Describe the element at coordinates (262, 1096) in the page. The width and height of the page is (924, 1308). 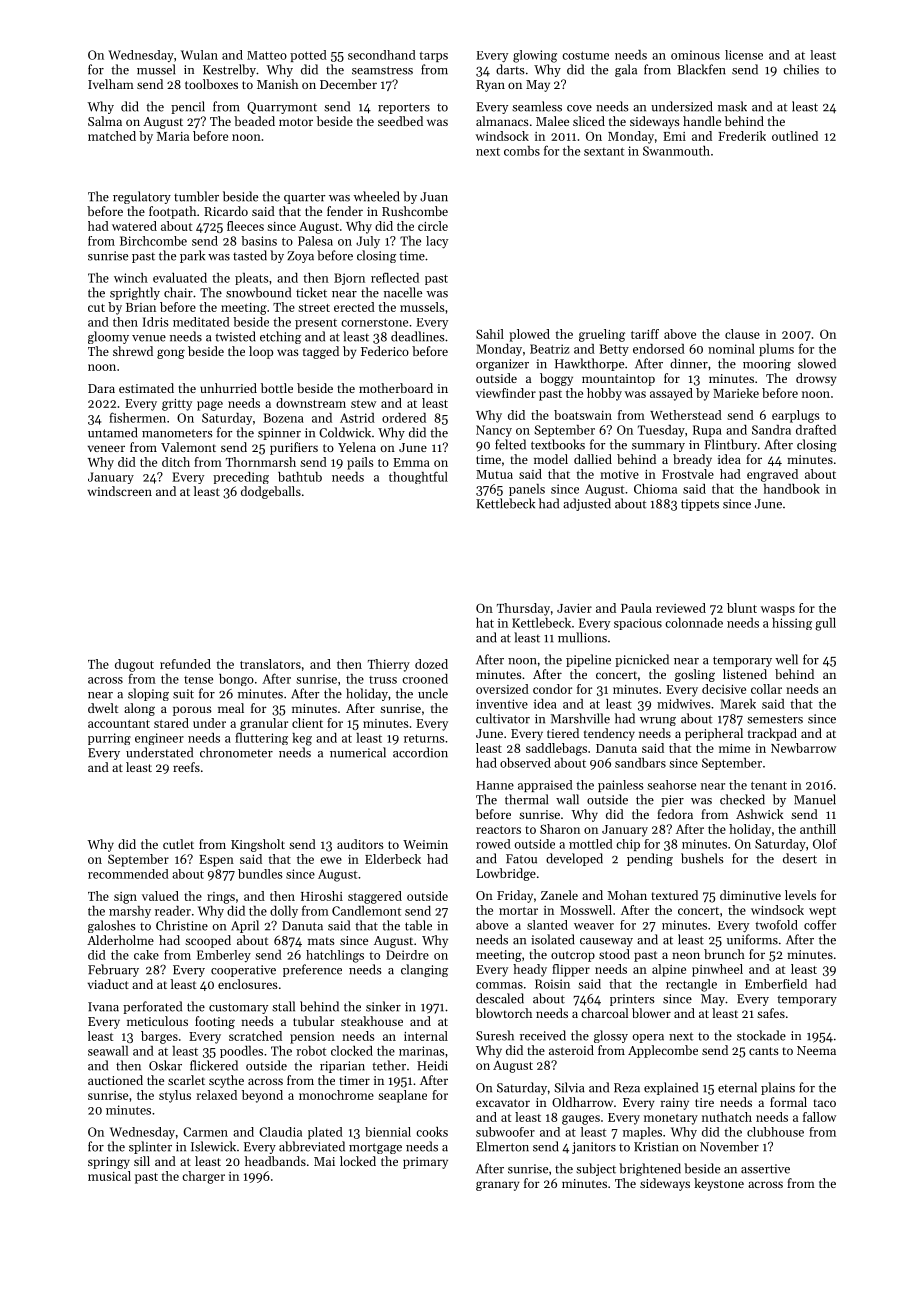
I see `beyond` at that location.
